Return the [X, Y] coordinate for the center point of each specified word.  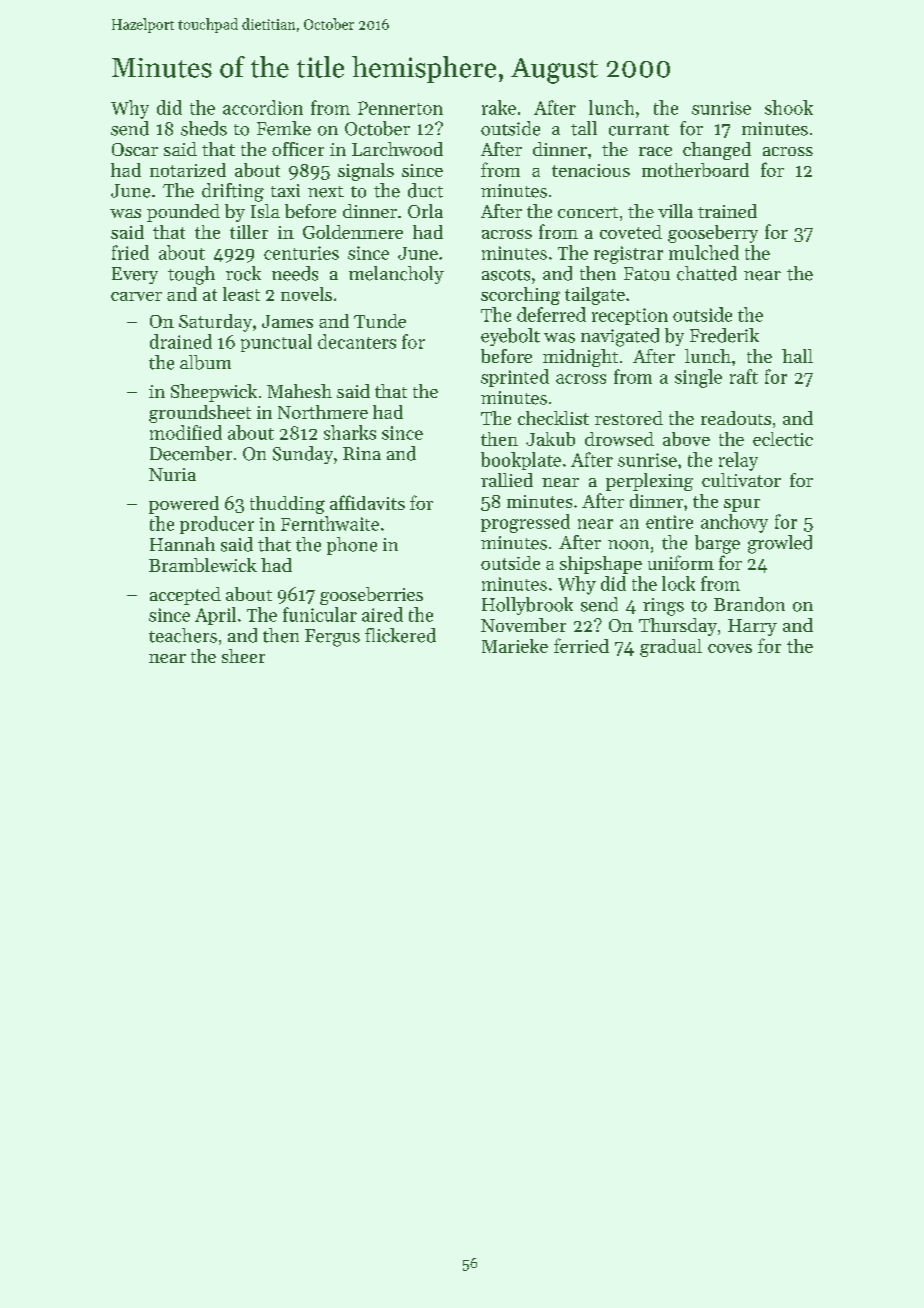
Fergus [332, 638]
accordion [263, 107]
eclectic [783, 439]
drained [181, 341]
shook [789, 107]
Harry [752, 627]
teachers [183, 635]
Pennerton [400, 108]
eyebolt [510, 337]
